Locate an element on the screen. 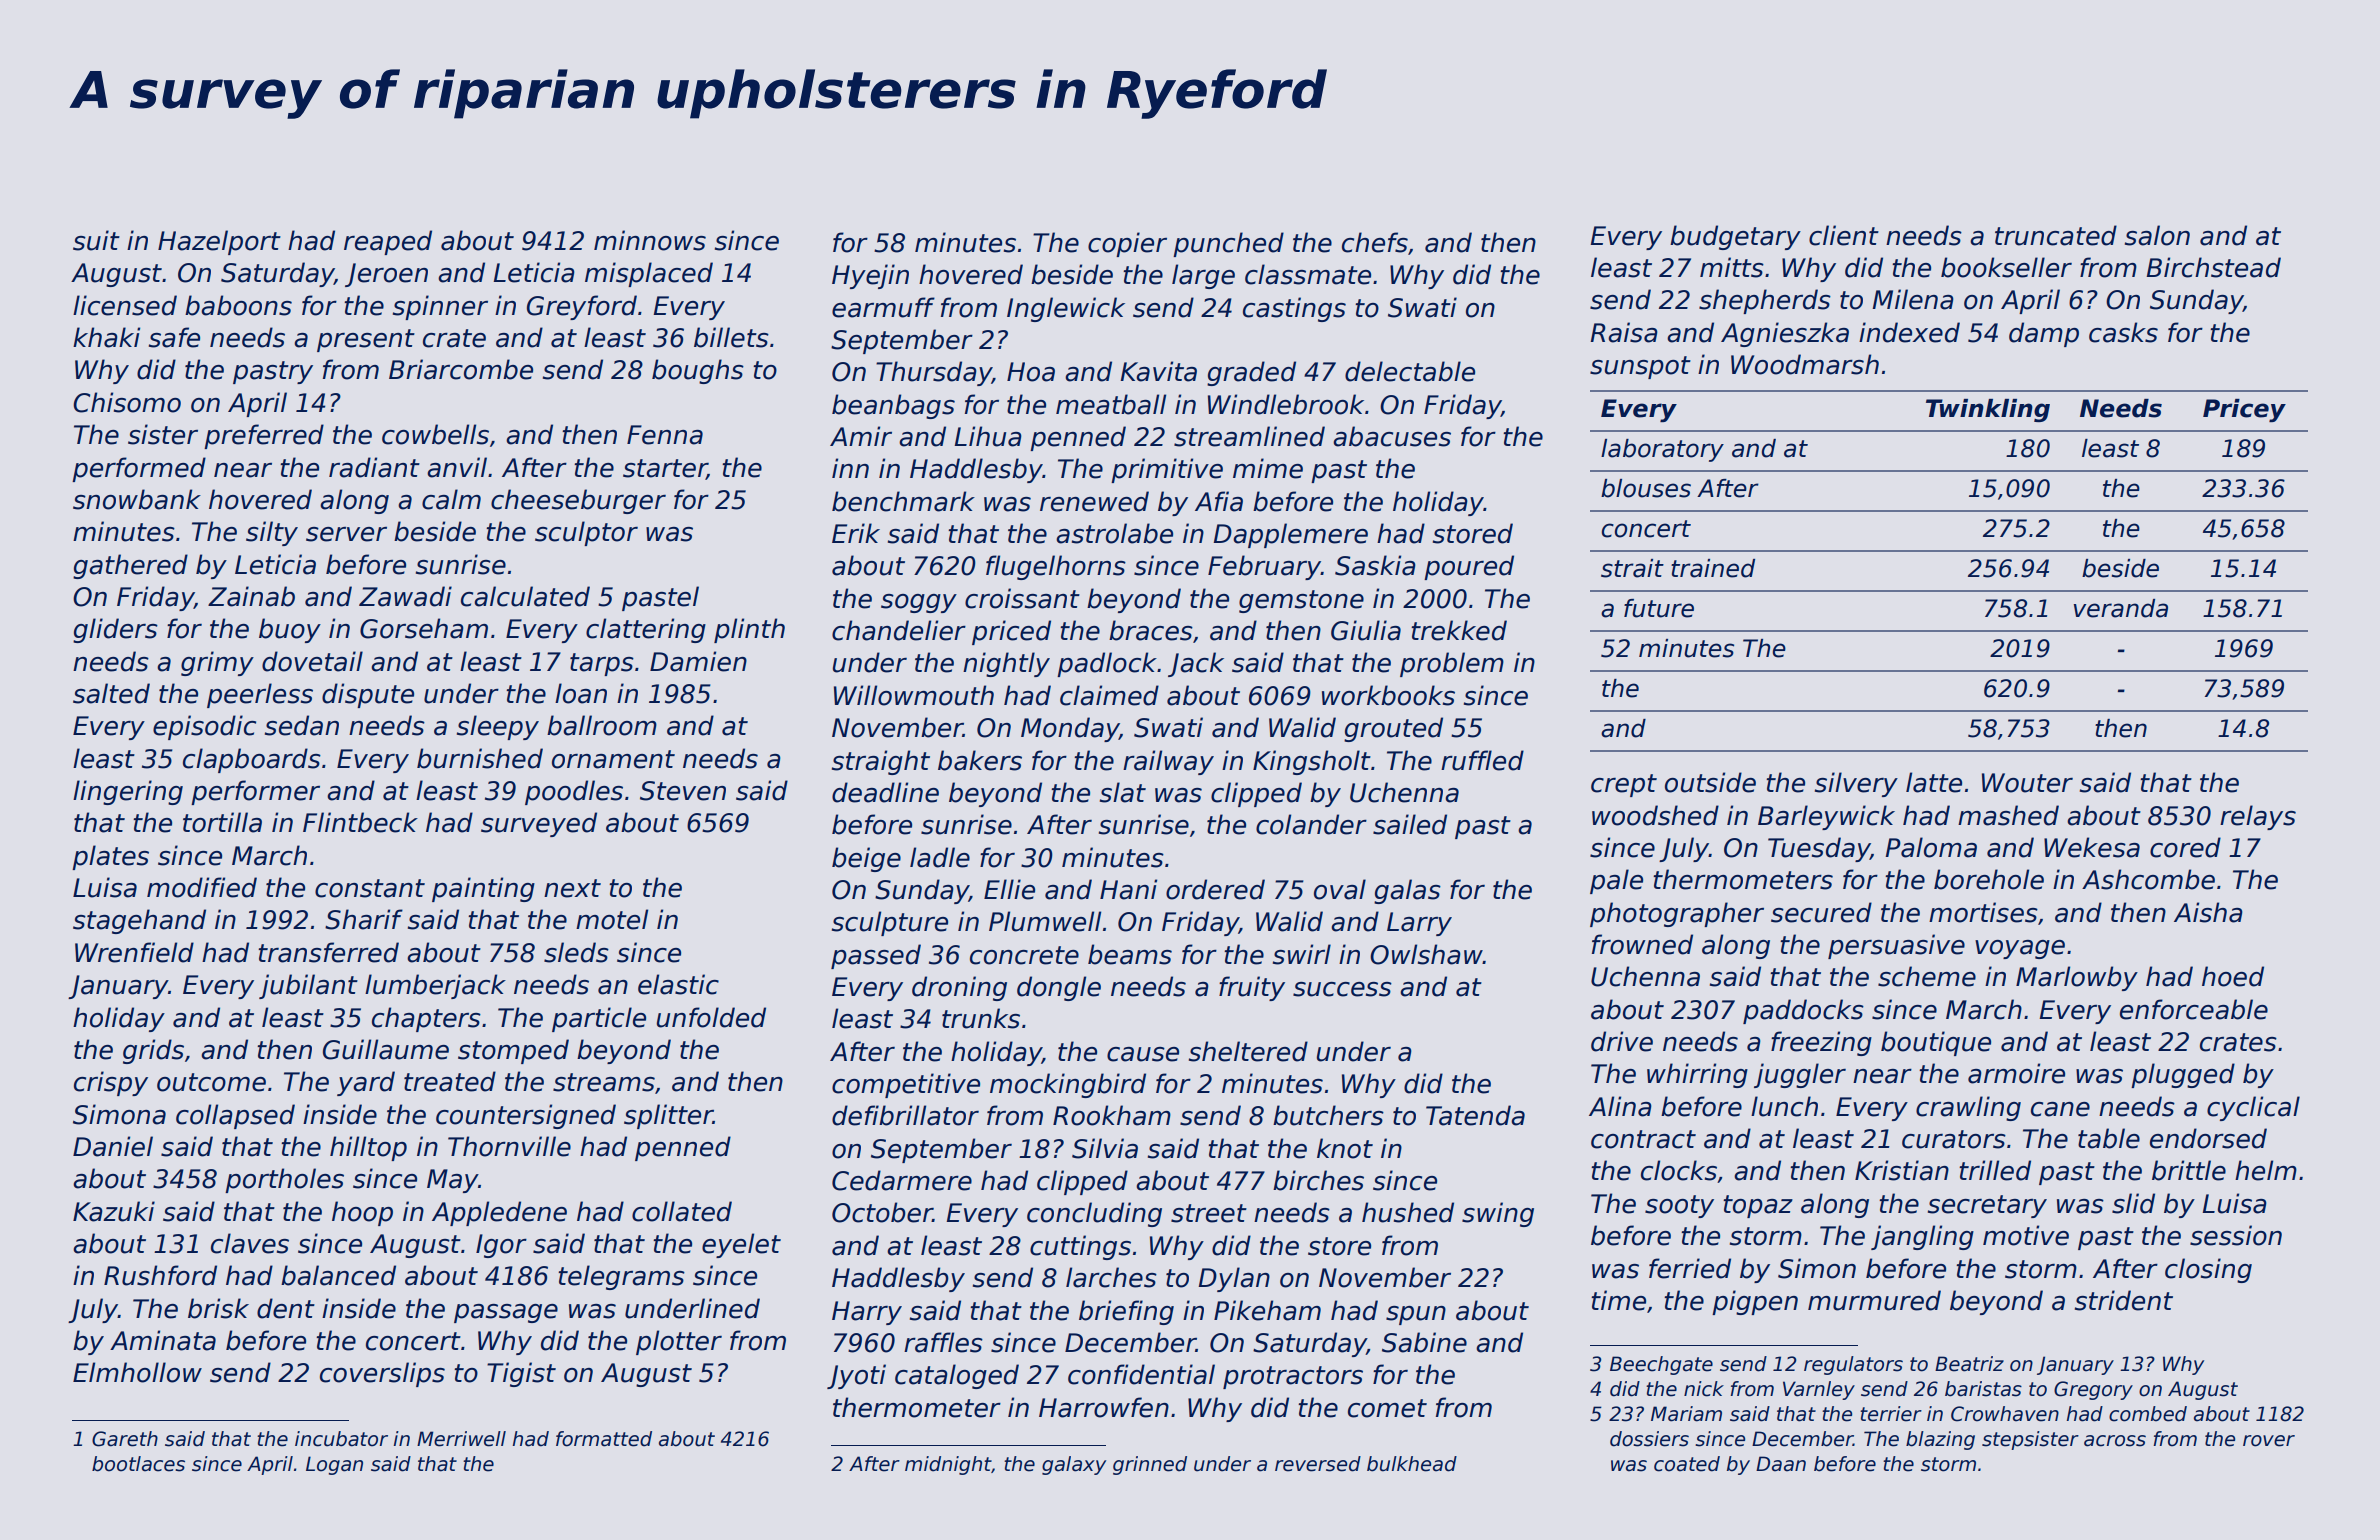 This screenshot has height=1540, width=2380. soggy is located at coordinates (919, 603).
